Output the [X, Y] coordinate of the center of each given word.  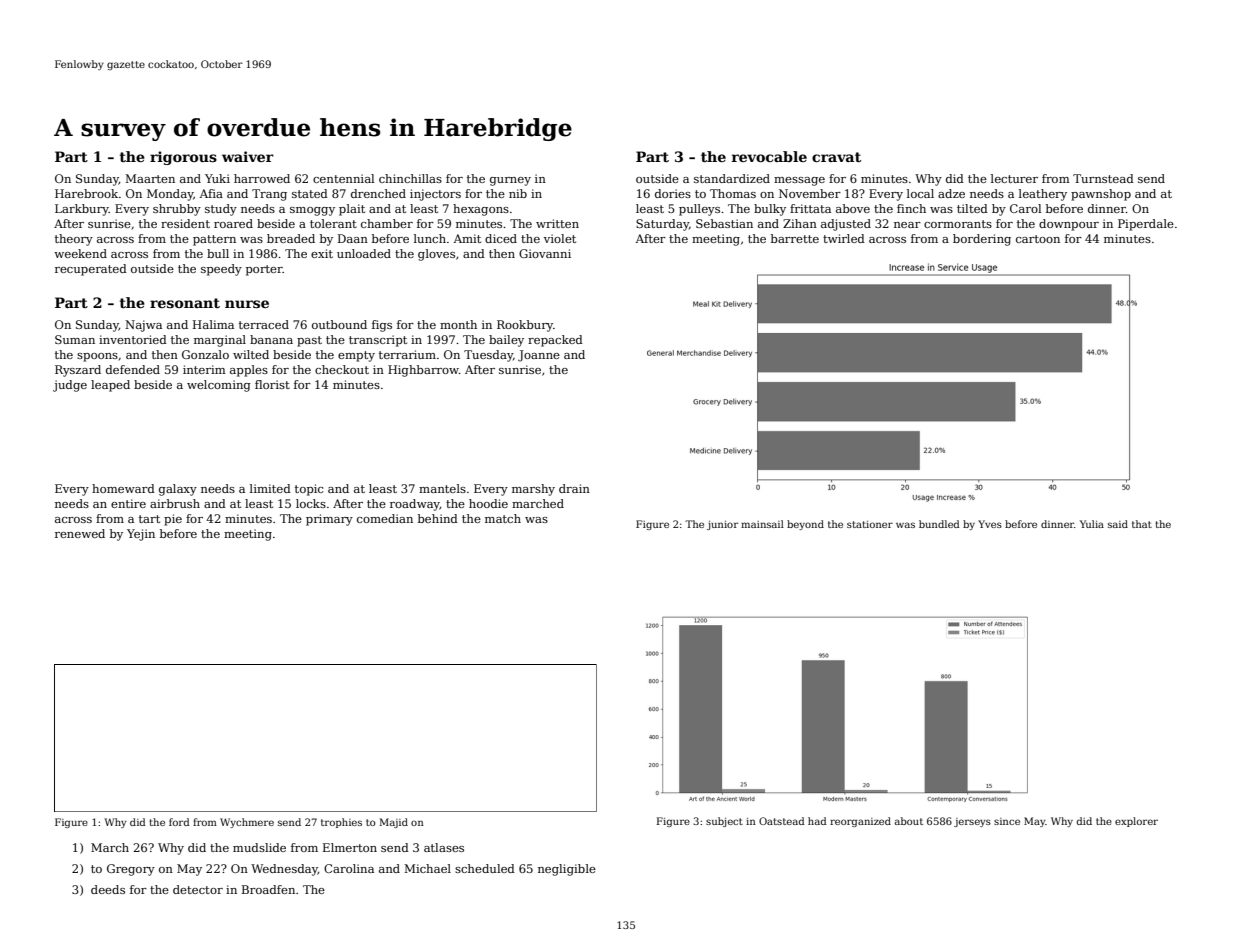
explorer [1136, 822]
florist [272, 384]
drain [574, 488]
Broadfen [268, 889]
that [1142, 524]
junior [722, 525]
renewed [80, 533]
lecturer [1014, 178]
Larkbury [82, 210]
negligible [567, 870]
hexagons [481, 210]
